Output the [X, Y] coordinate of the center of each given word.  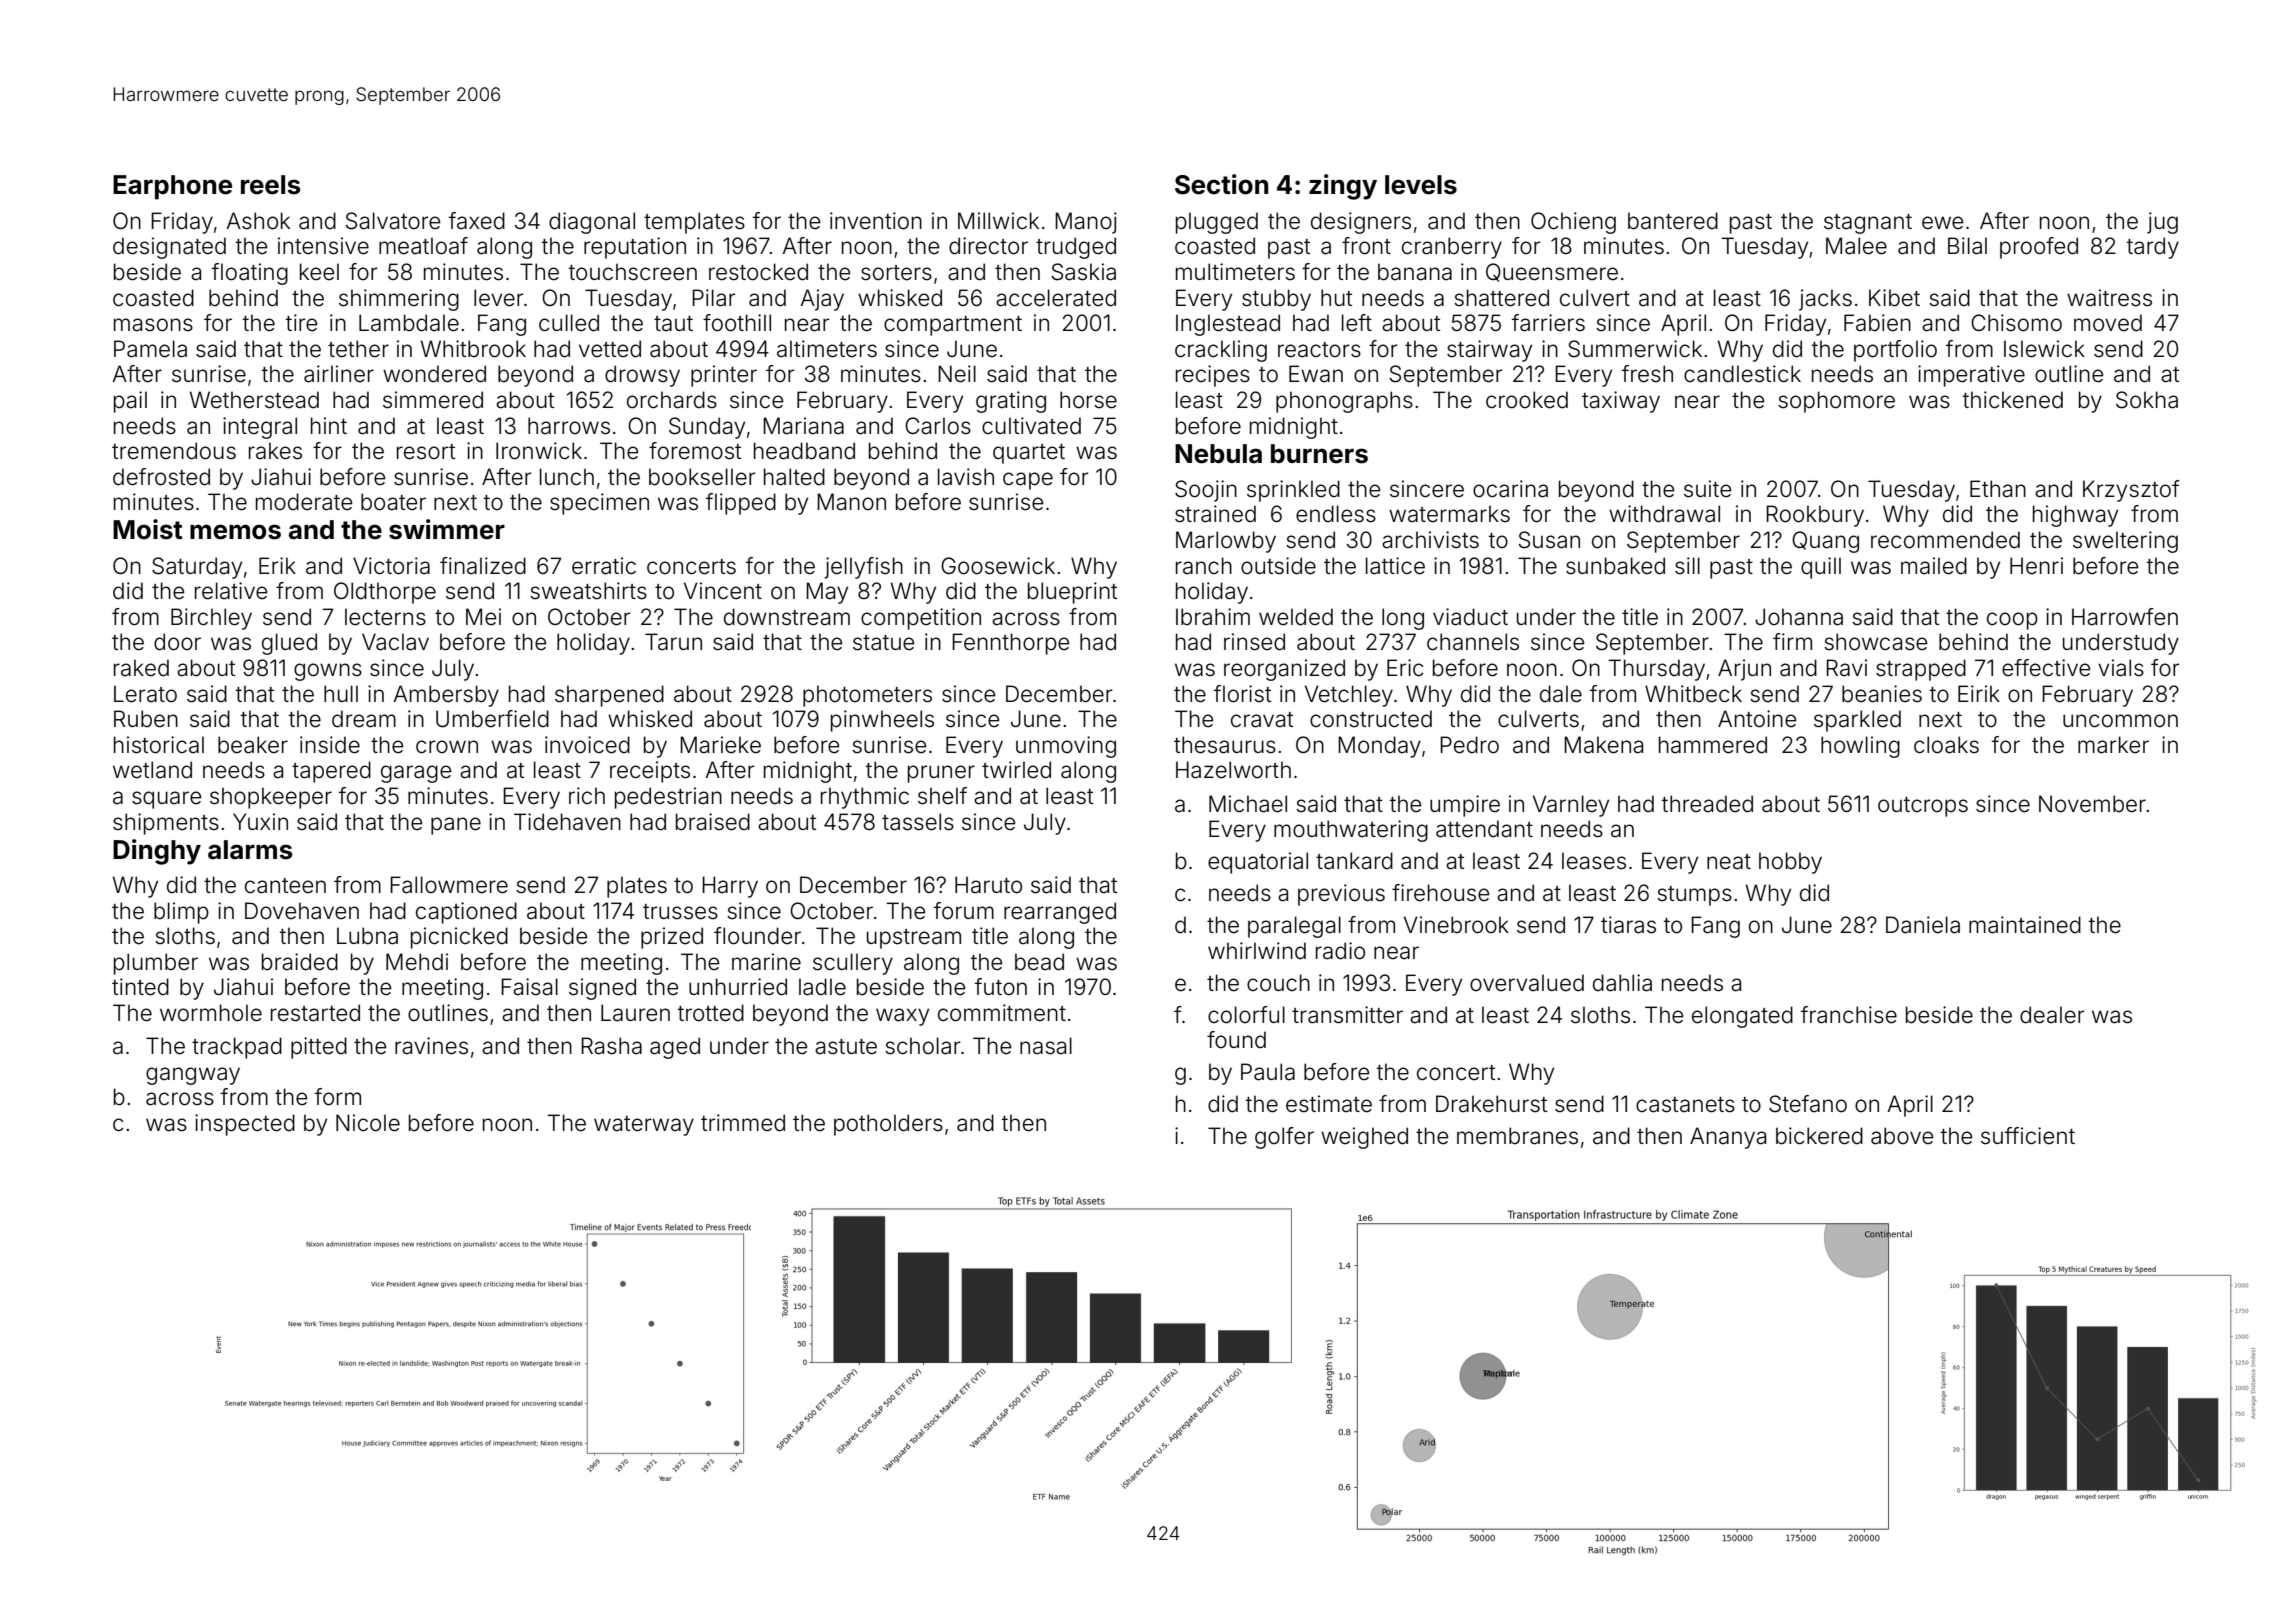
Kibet [1894, 298]
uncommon [2120, 721]
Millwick [998, 220]
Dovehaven [302, 911]
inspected [245, 1125]
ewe [1942, 223]
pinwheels [882, 721]
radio [1340, 951]
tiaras [1628, 925]
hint [329, 425]
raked [141, 668]
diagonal [592, 223]
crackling [1221, 351]
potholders [888, 1125]
